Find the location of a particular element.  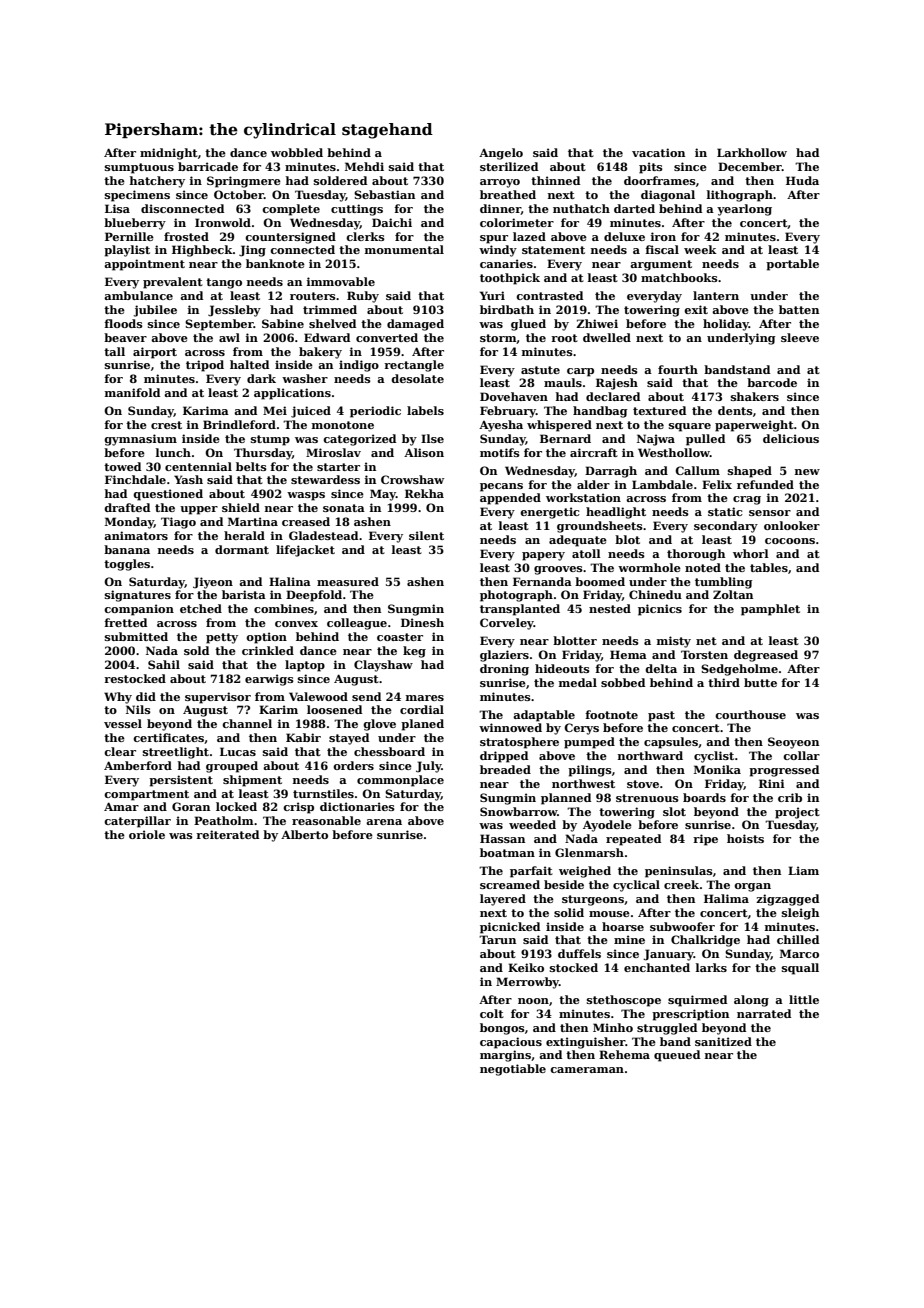

frosted is located at coordinates (186, 236).
